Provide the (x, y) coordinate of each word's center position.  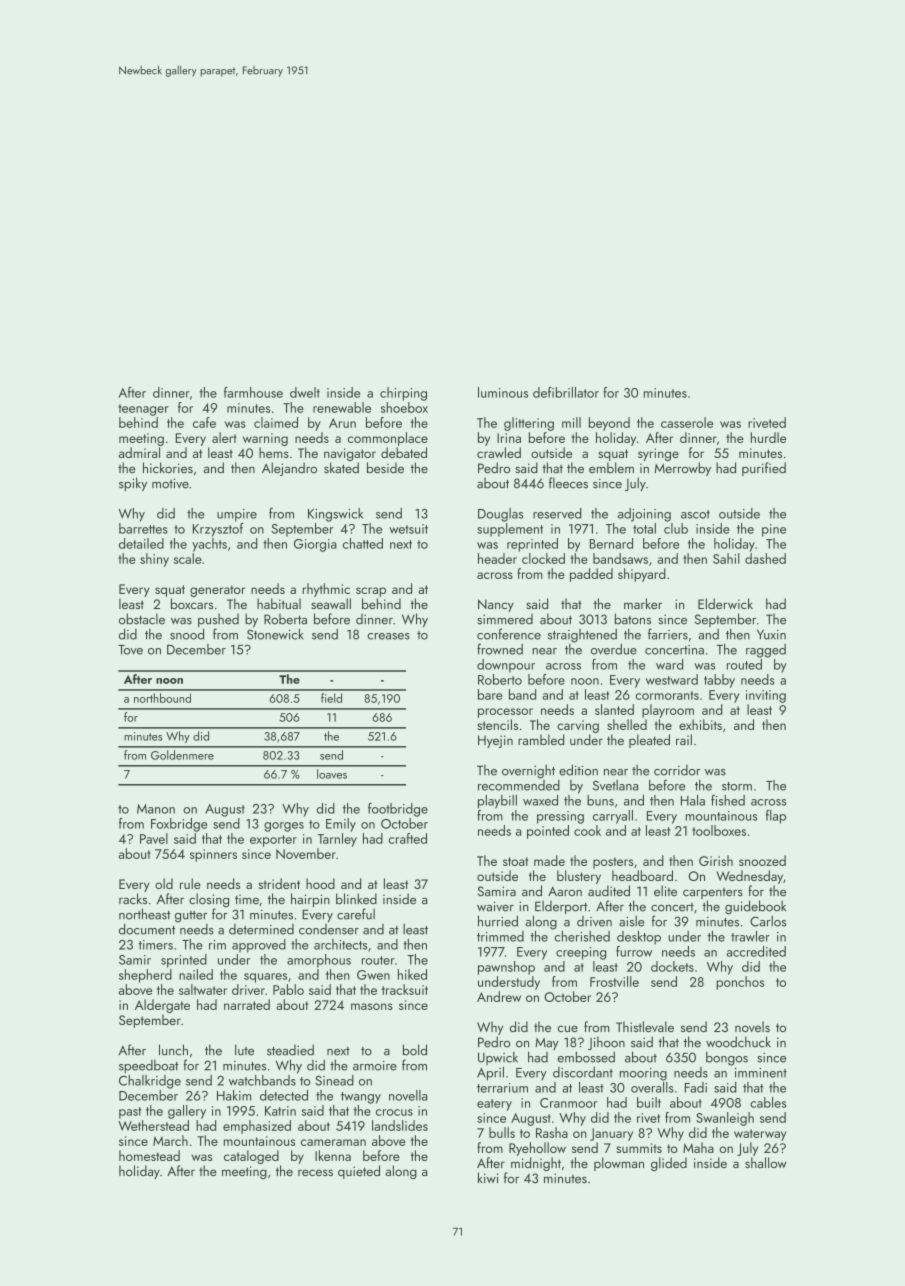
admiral (139, 452)
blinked (356, 898)
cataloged (251, 1157)
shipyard (642, 575)
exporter (273, 841)
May (547, 1044)
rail (684, 739)
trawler (750, 936)
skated (341, 467)
